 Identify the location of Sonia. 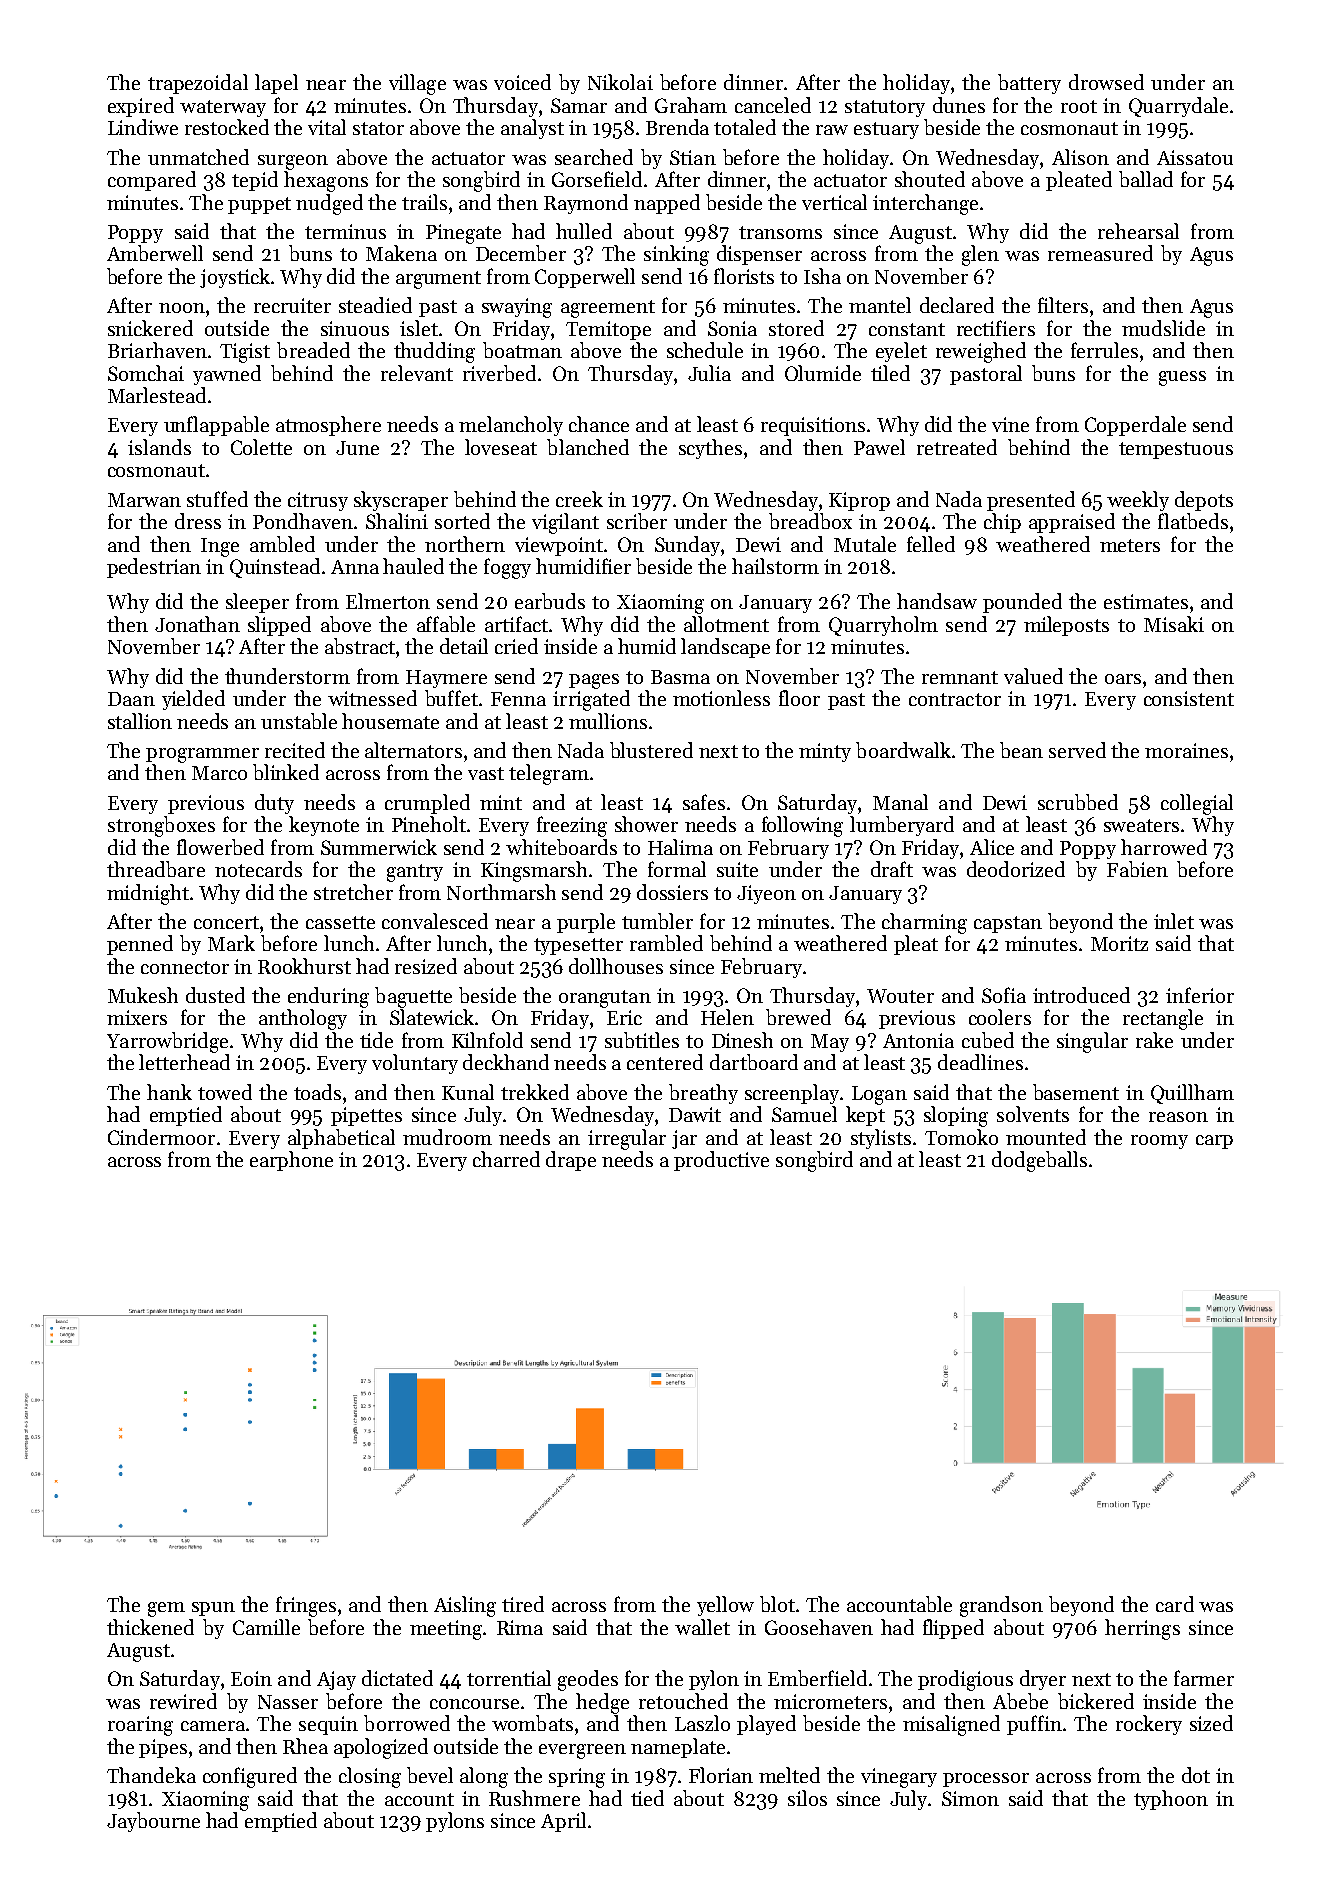
(732, 328).
